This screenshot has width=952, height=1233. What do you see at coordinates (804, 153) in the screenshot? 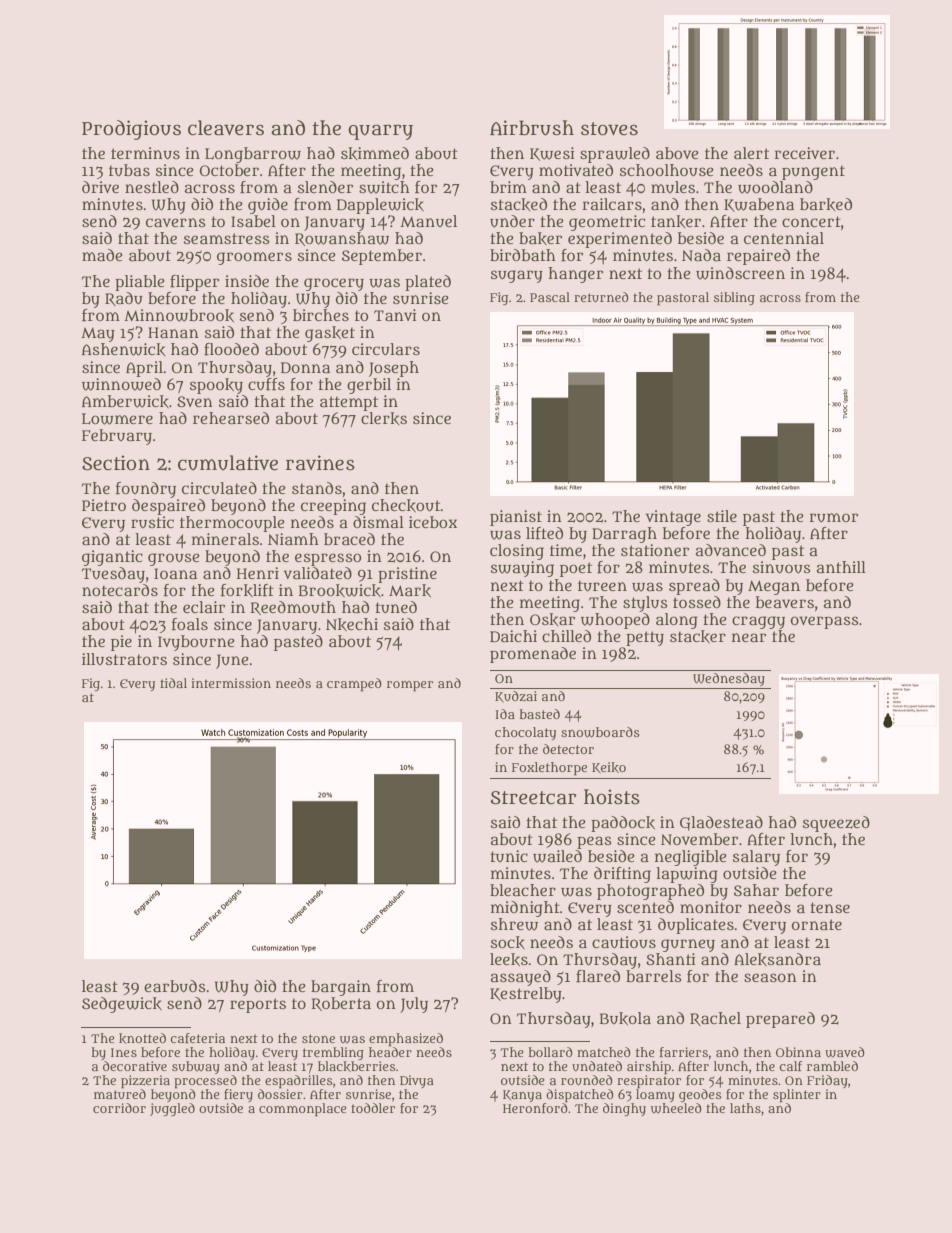
I see `receiver` at bounding box center [804, 153].
